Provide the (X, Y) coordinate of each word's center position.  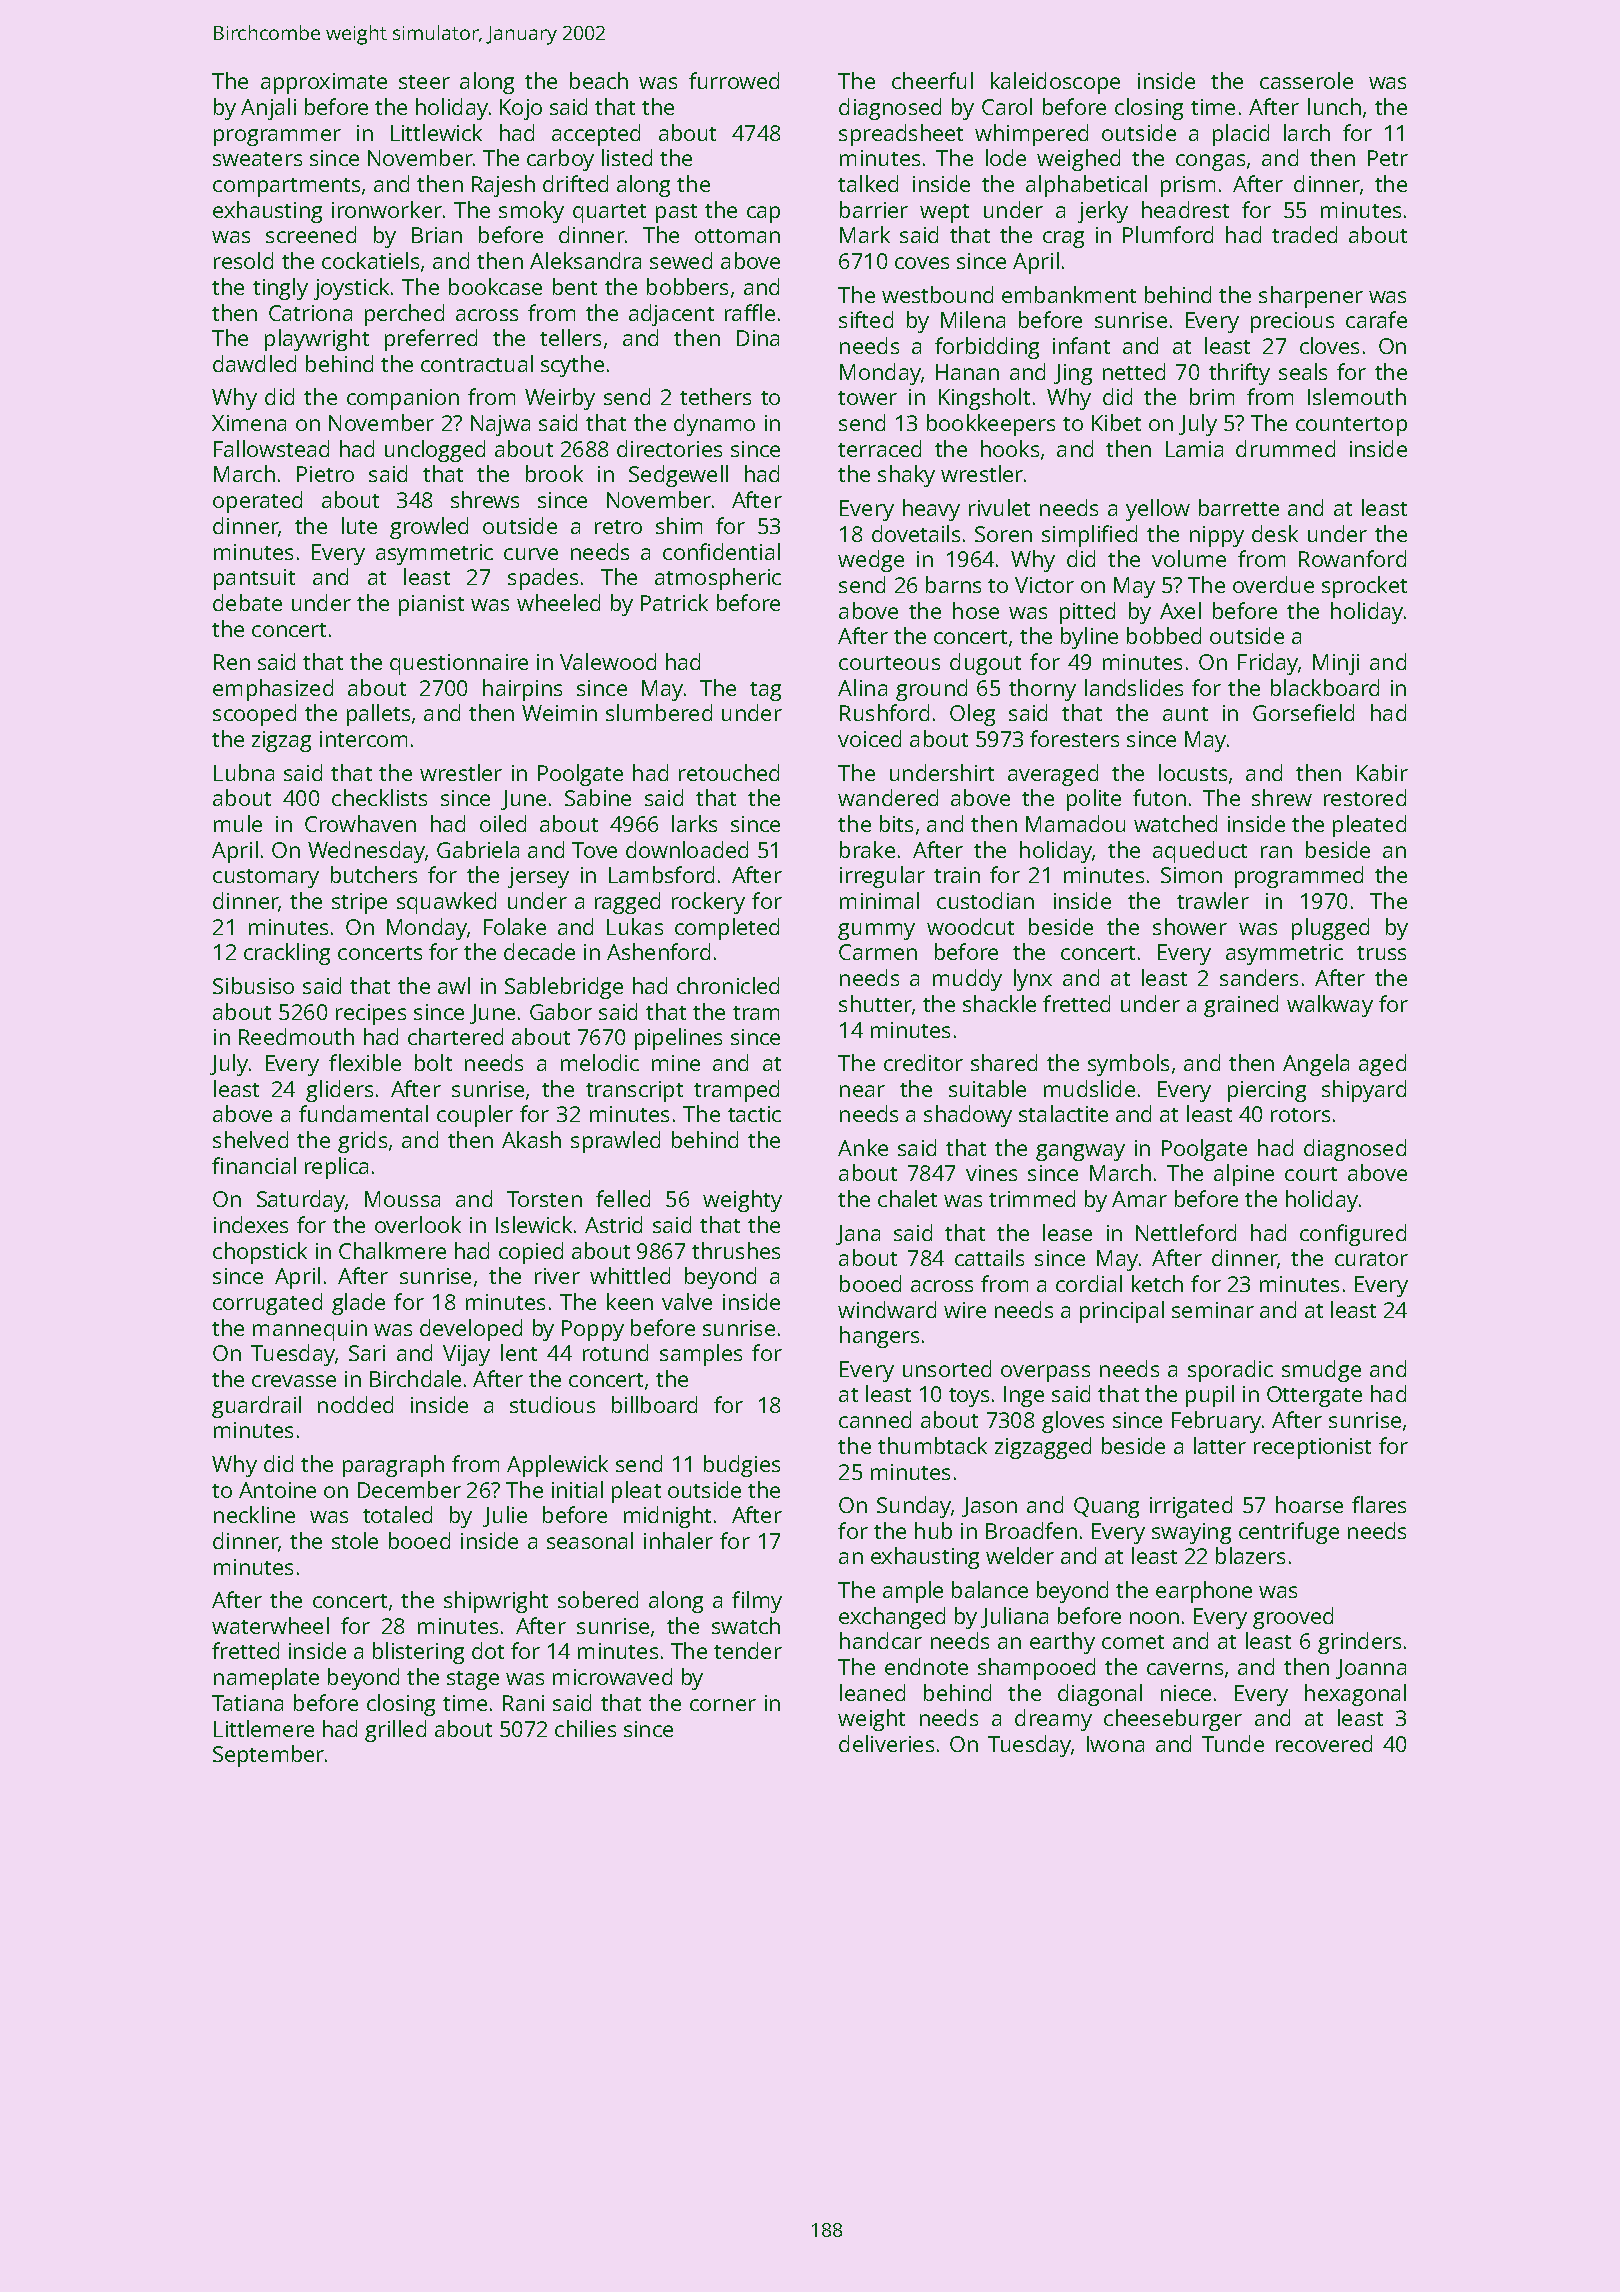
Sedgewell (678, 476)
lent (519, 1352)
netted (1134, 371)
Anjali (268, 109)
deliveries (886, 1743)
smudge (1321, 1371)
